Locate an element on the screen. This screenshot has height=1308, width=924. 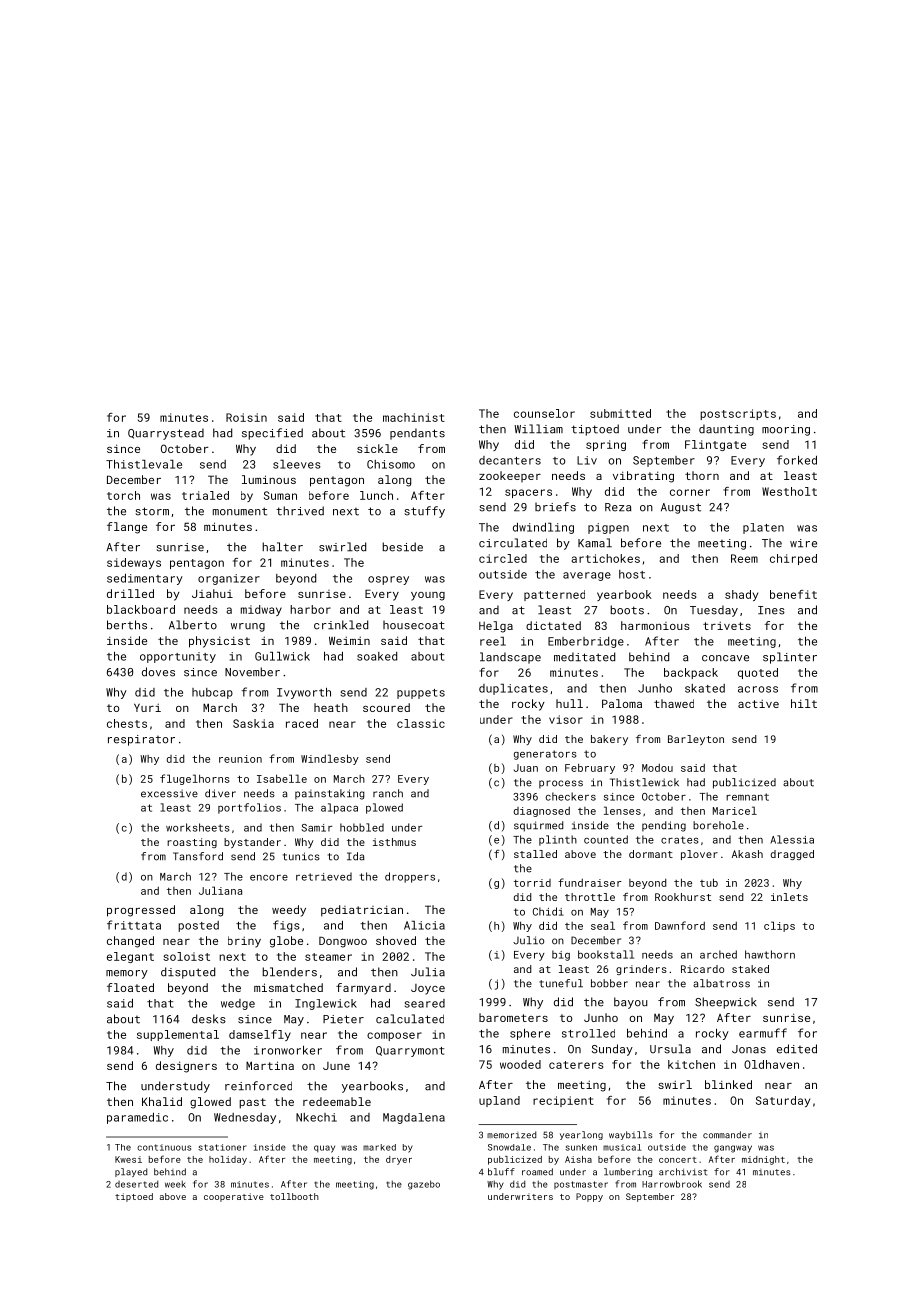
Kwesi is located at coordinates (128, 1159).
